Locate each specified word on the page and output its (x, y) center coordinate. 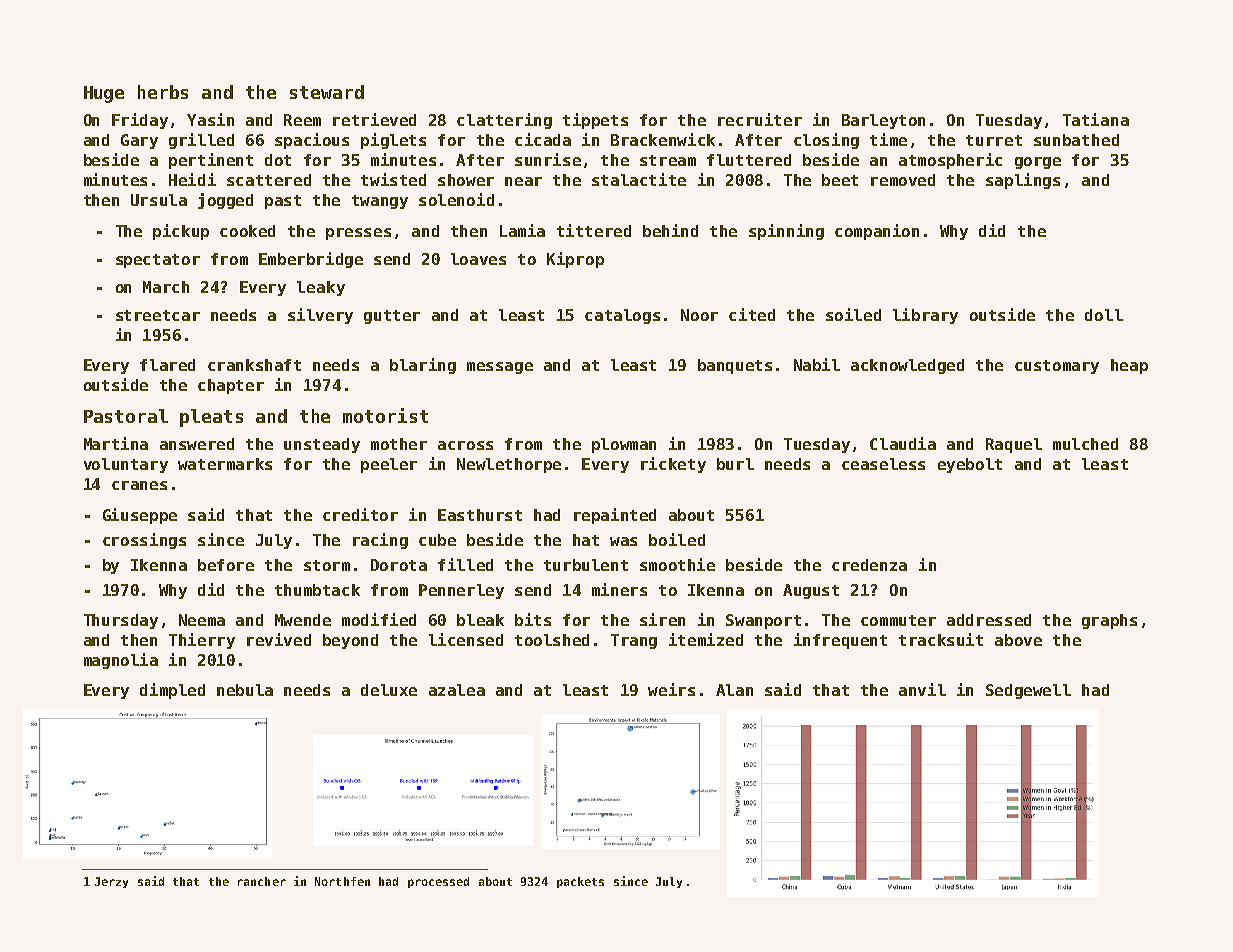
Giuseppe (140, 516)
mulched (1085, 444)
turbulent (586, 565)
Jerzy (111, 882)
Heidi (192, 179)
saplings (1023, 181)
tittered (594, 230)
